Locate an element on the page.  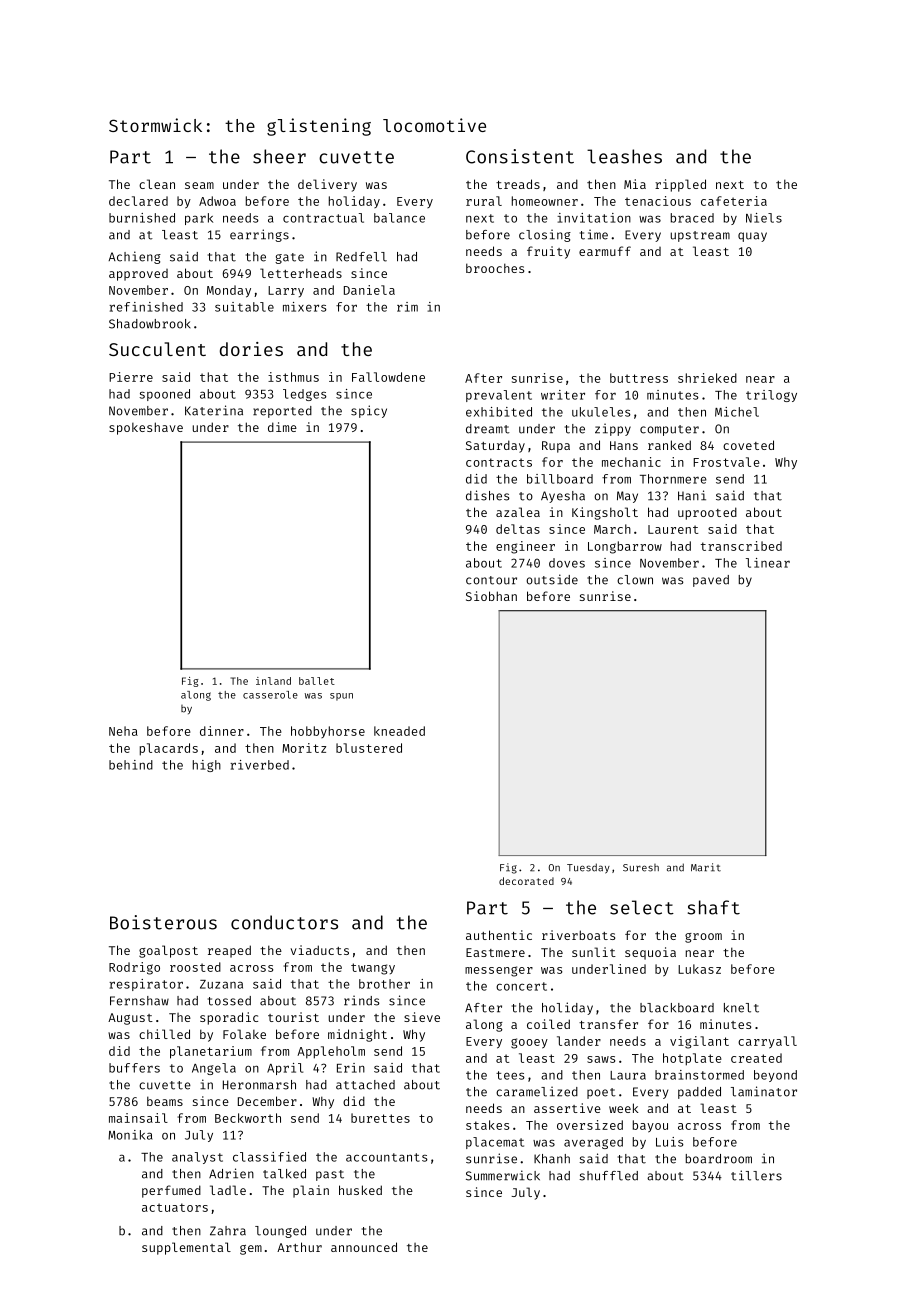
spun is located at coordinates (341, 697).
